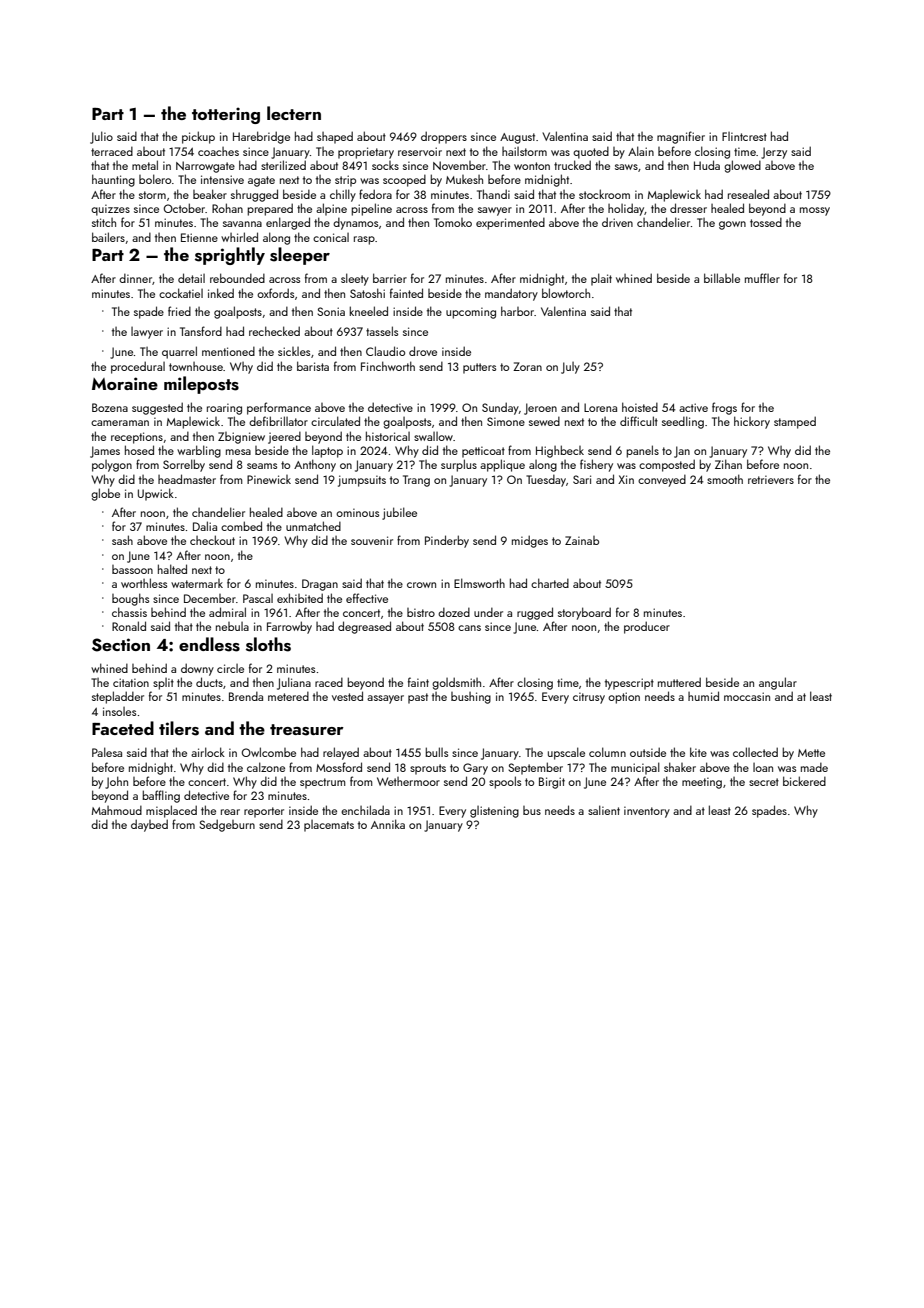 Image resolution: width=924 pixels, height=1308 pixels. I want to click on coaches, so click(218, 151).
